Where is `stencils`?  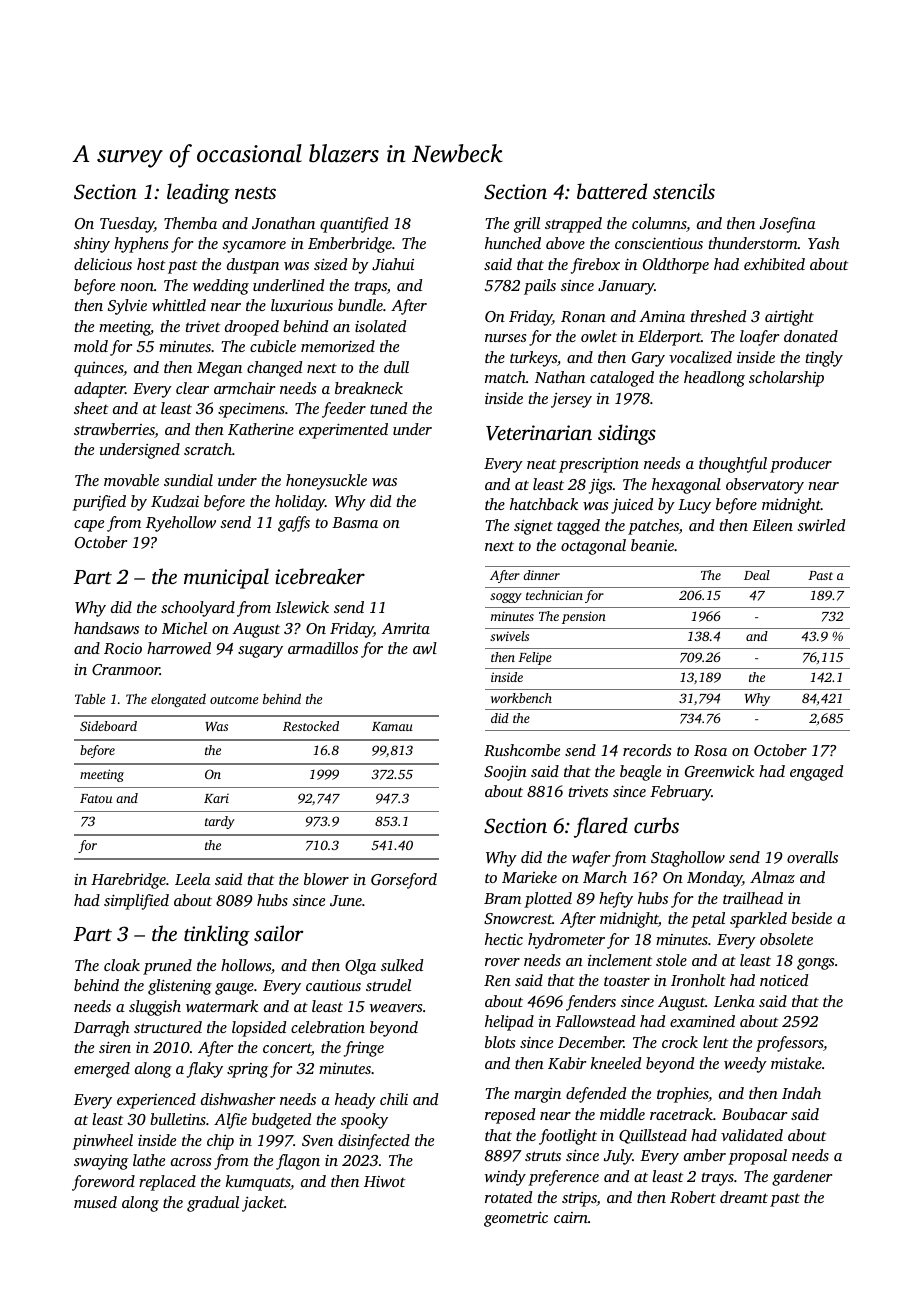 stencils is located at coordinates (684, 191).
